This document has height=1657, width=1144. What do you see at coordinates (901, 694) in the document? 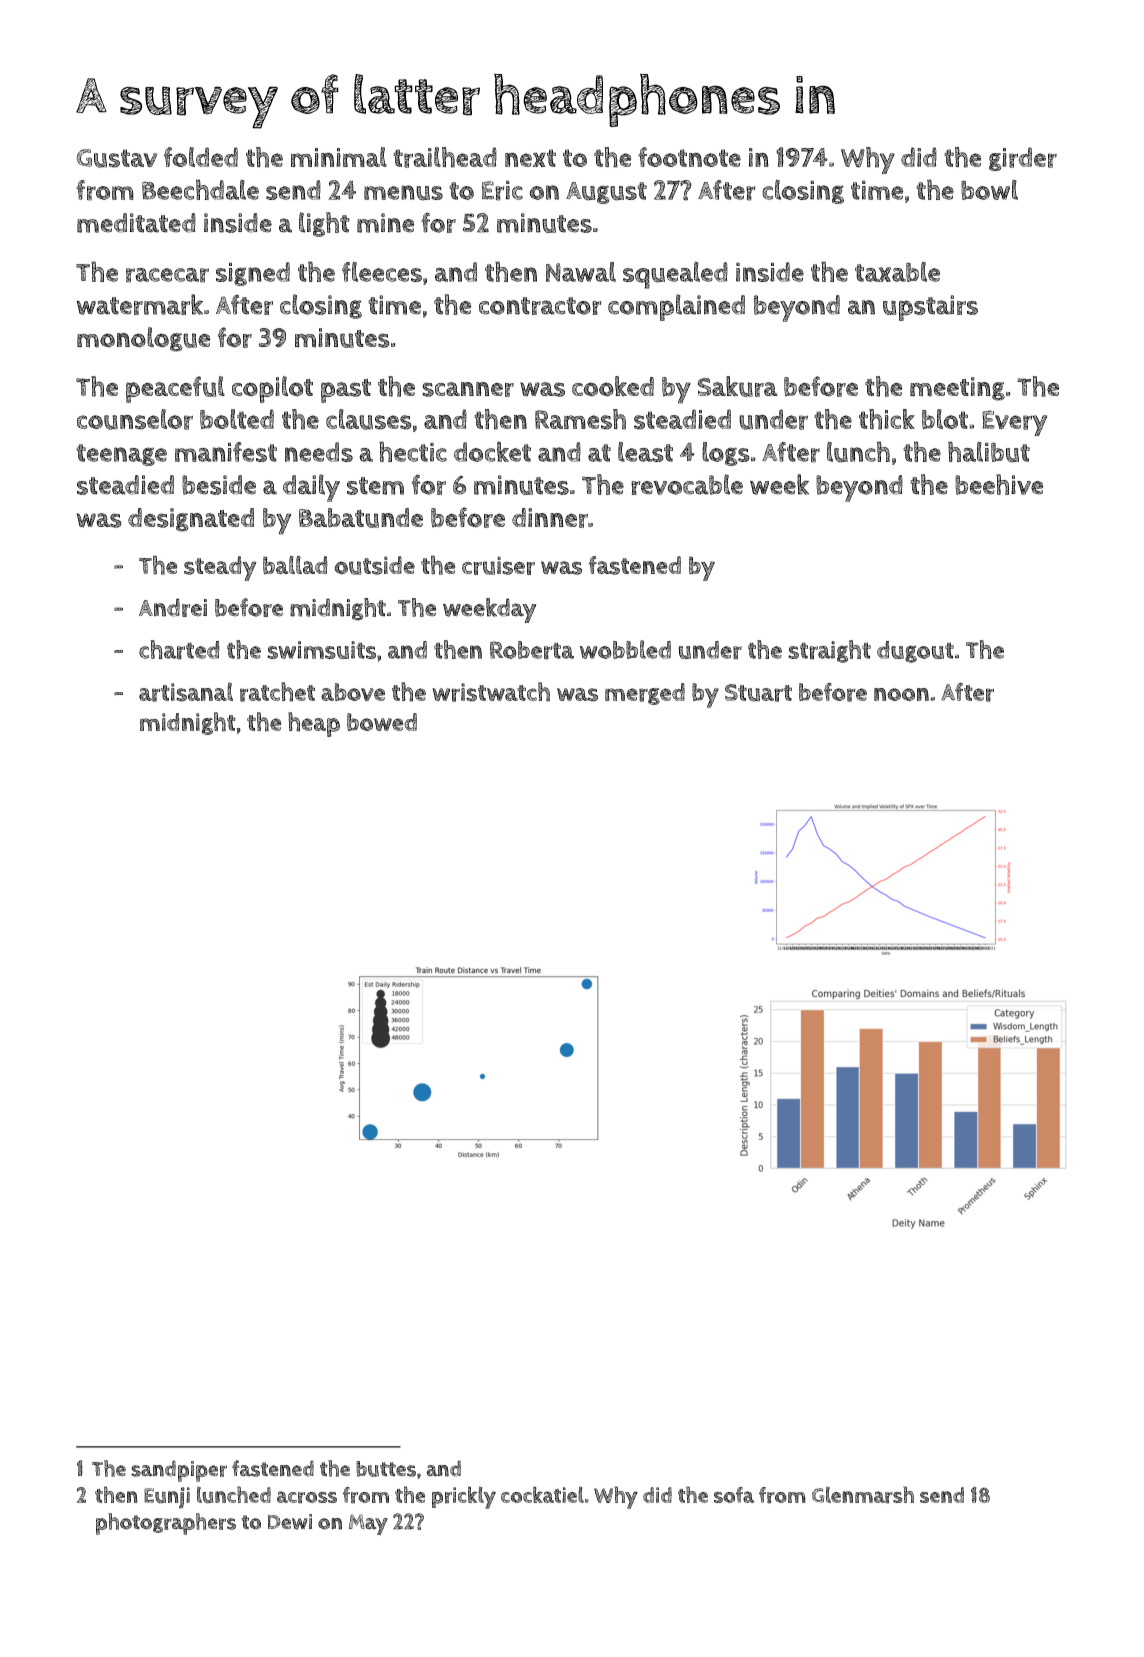
I see `noon` at bounding box center [901, 694].
